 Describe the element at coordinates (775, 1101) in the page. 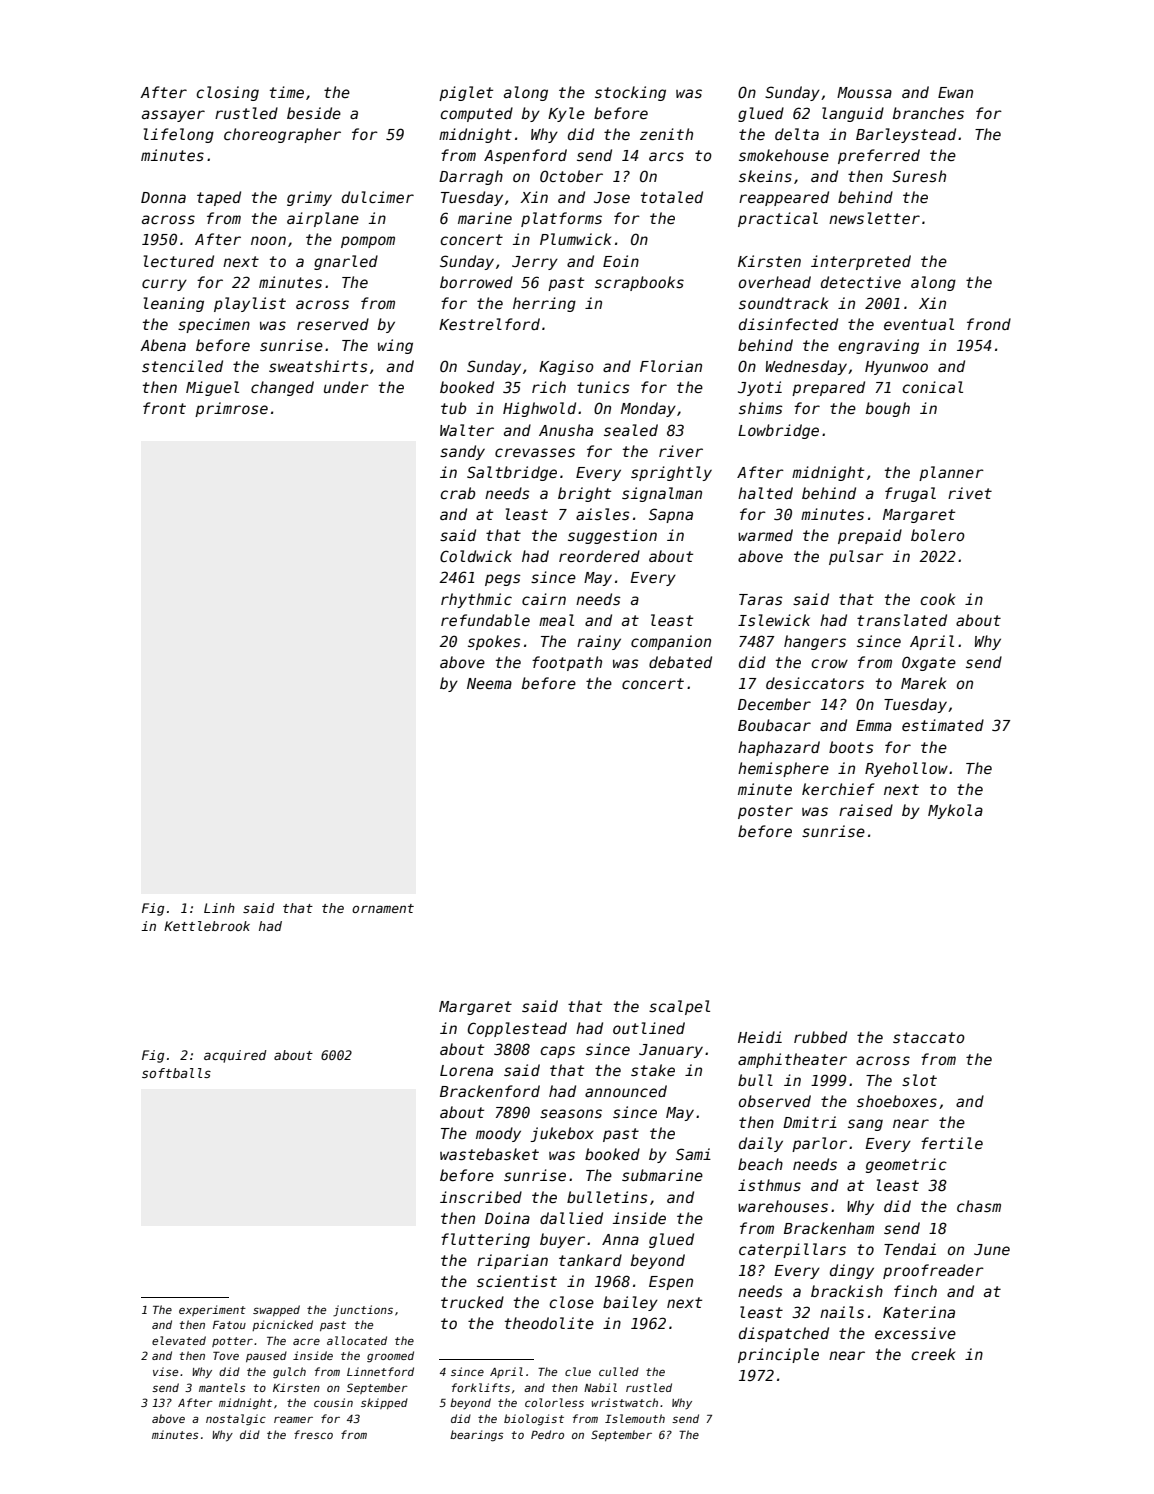

I see `observed` at that location.
